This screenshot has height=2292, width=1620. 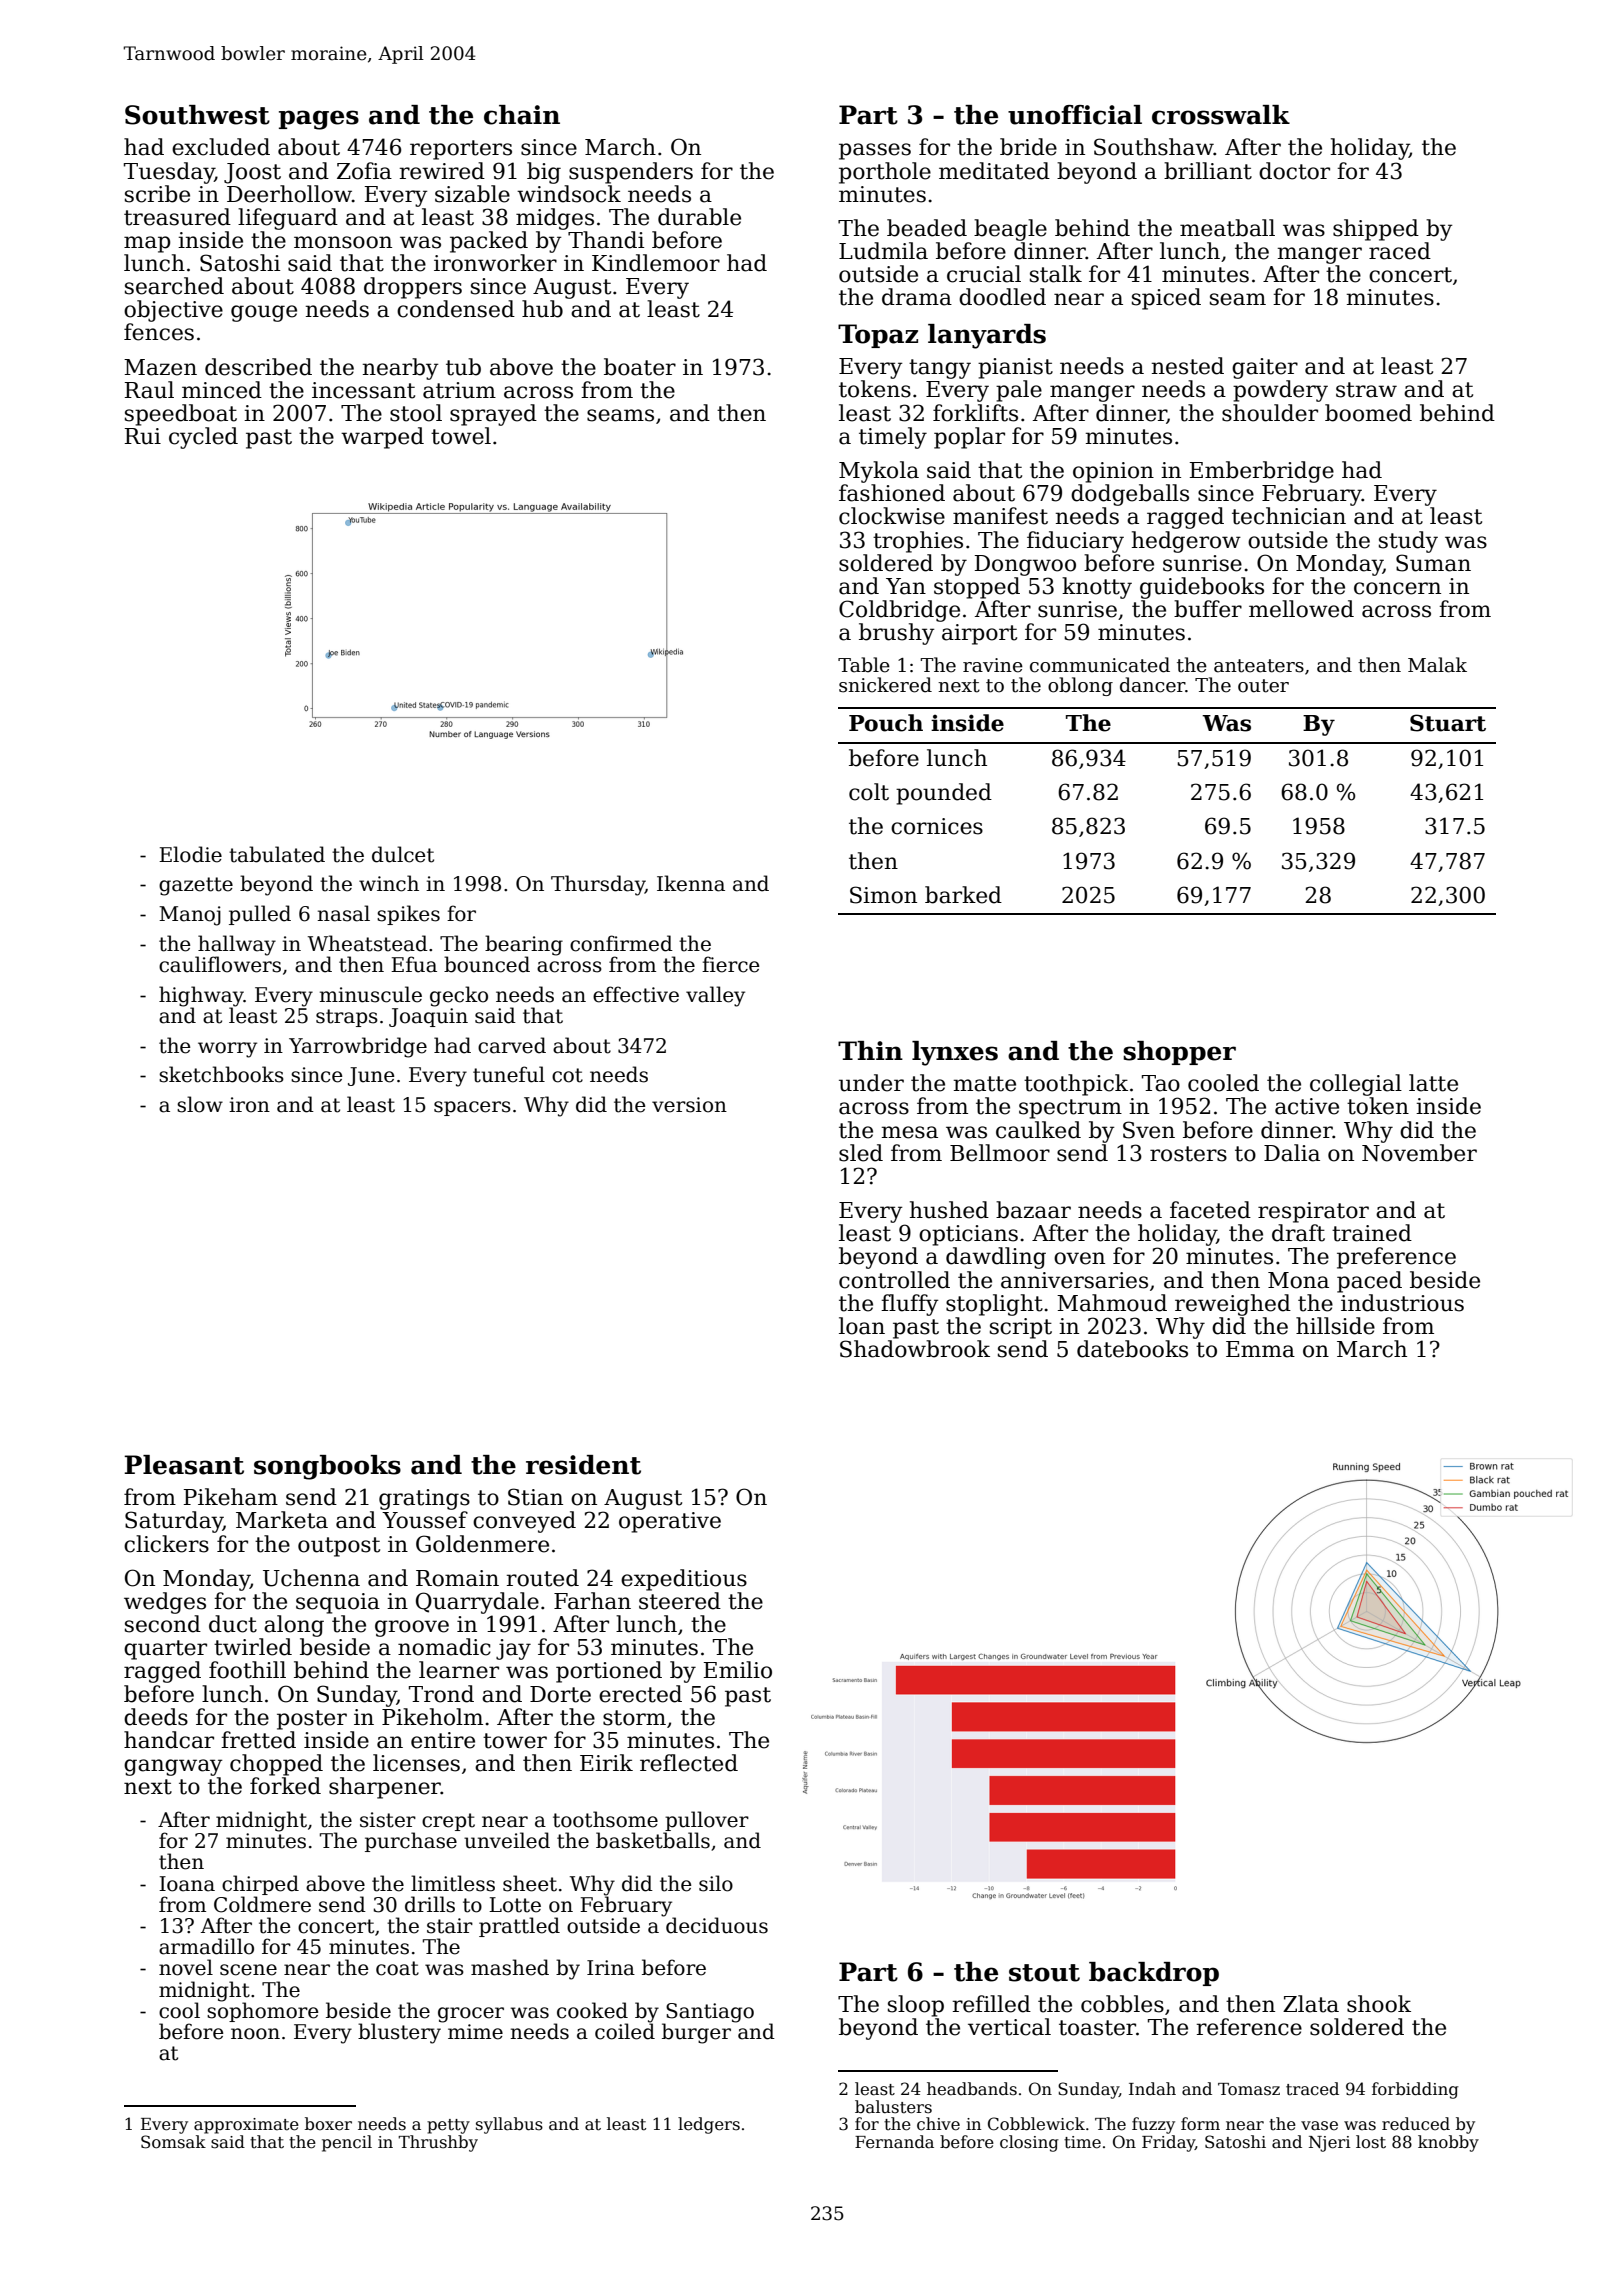 What do you see at coordinates (319, 120) in the screenshot?
I see `pages` at bounding box center [319, 120].
